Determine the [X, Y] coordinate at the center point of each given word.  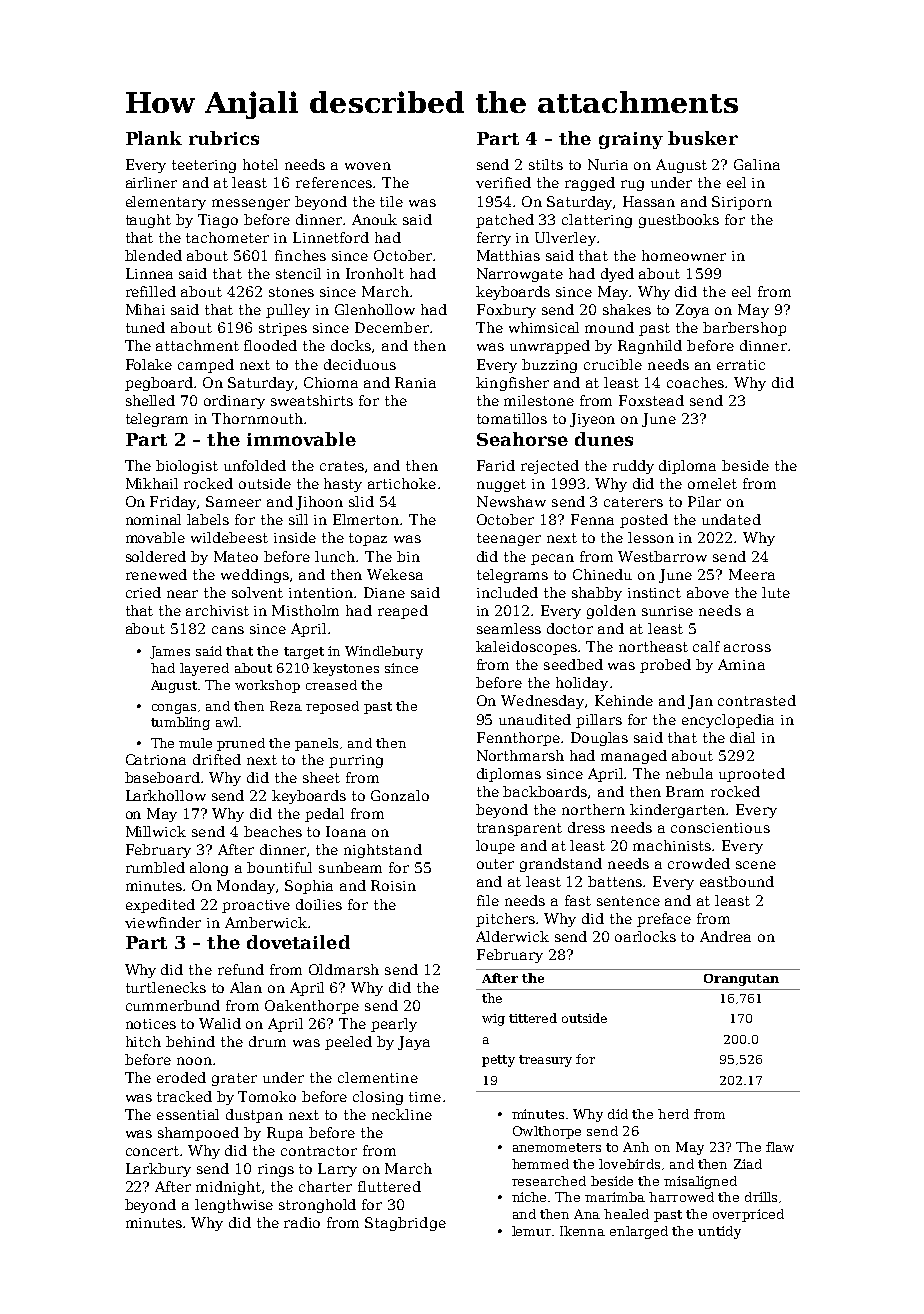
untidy [719, 1232]
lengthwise [234, 1206]
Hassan [649, 201]
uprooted [752, 775]
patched [505, 221]
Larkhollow [166, 795]
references [334, 182]
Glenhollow [375, 309]
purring [356, 761]
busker [703, 138]
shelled [150, 400]
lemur [531, 1231]
